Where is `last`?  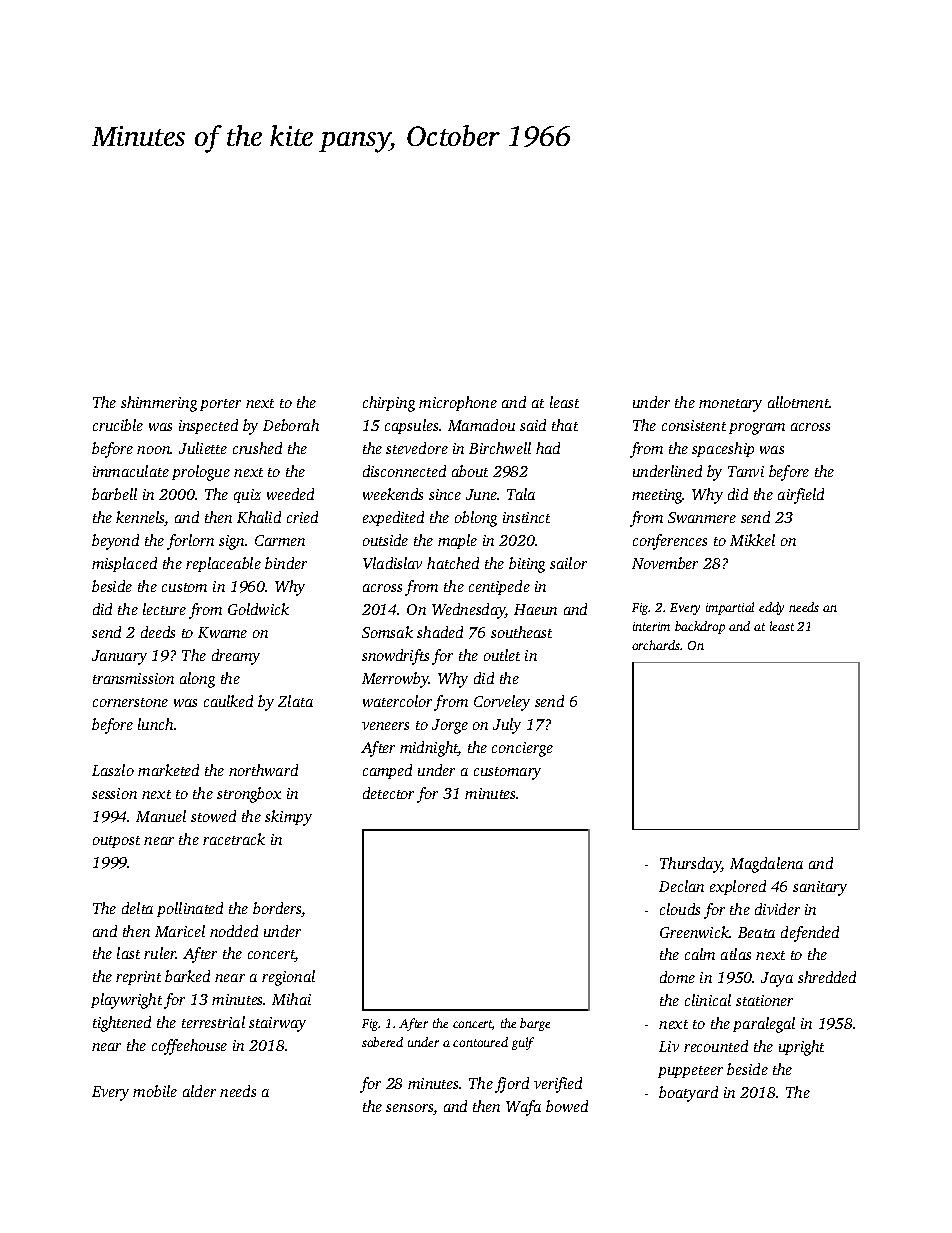 last is located at coordinates (128, 953).
